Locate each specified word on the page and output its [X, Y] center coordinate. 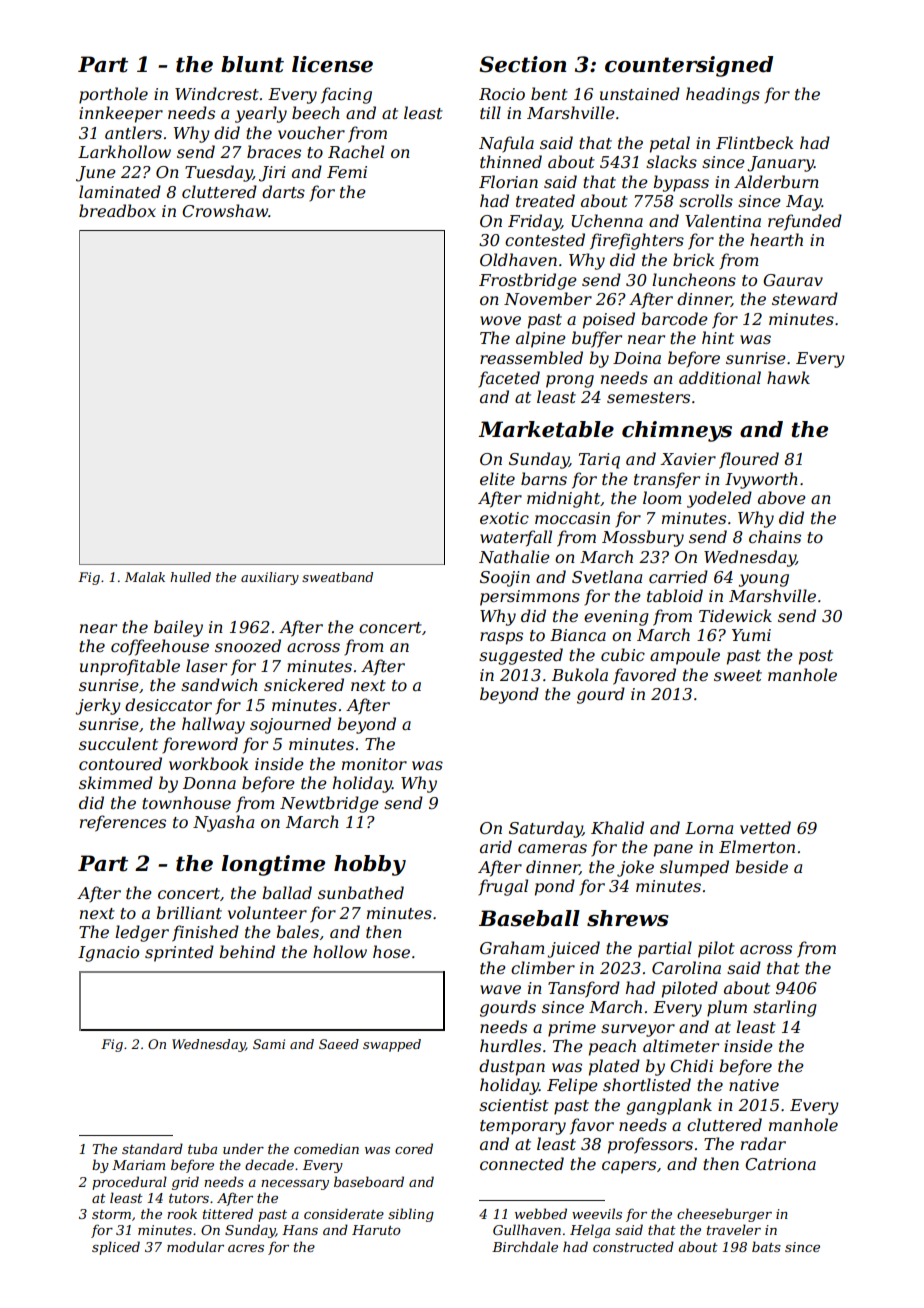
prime [572, 1029]
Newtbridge [329, 804]
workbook [208, 763]
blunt [252, 64]
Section [522, 64]
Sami [269, 1044]
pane [673, 850]
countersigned [689, 66]
